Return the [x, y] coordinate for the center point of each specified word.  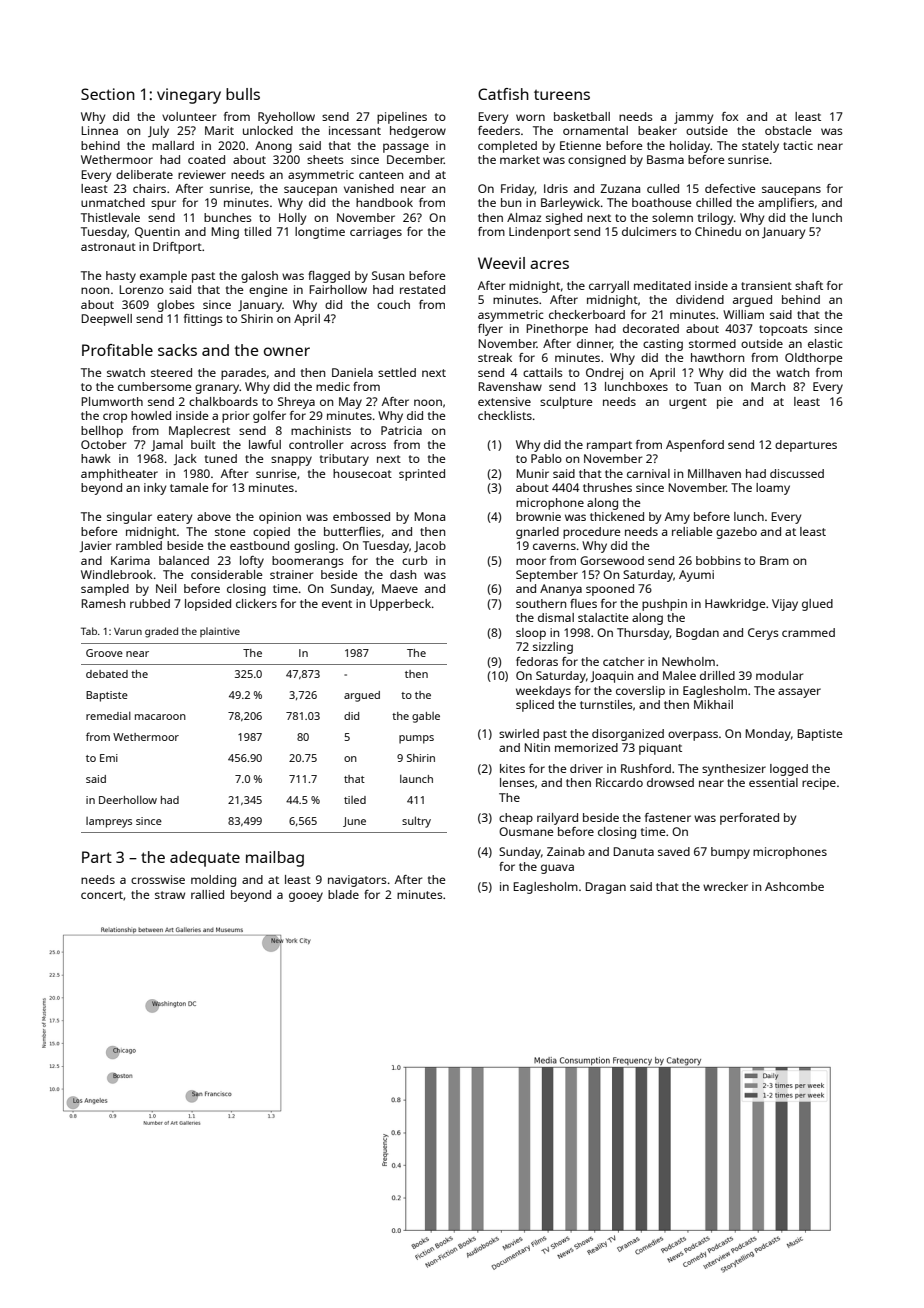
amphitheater [119, 475]
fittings [203, 320]
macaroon [160, 717]
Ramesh [103, 603]
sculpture [566, 403]
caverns [554, 546]
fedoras [537, 661]
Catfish [503, 94]
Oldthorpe [813, 359]
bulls [243, 94]
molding [213, 881]
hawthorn [717, 357]
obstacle [788, 130]
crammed [808, 632]
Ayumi [696, 576]
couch [393, 304]
